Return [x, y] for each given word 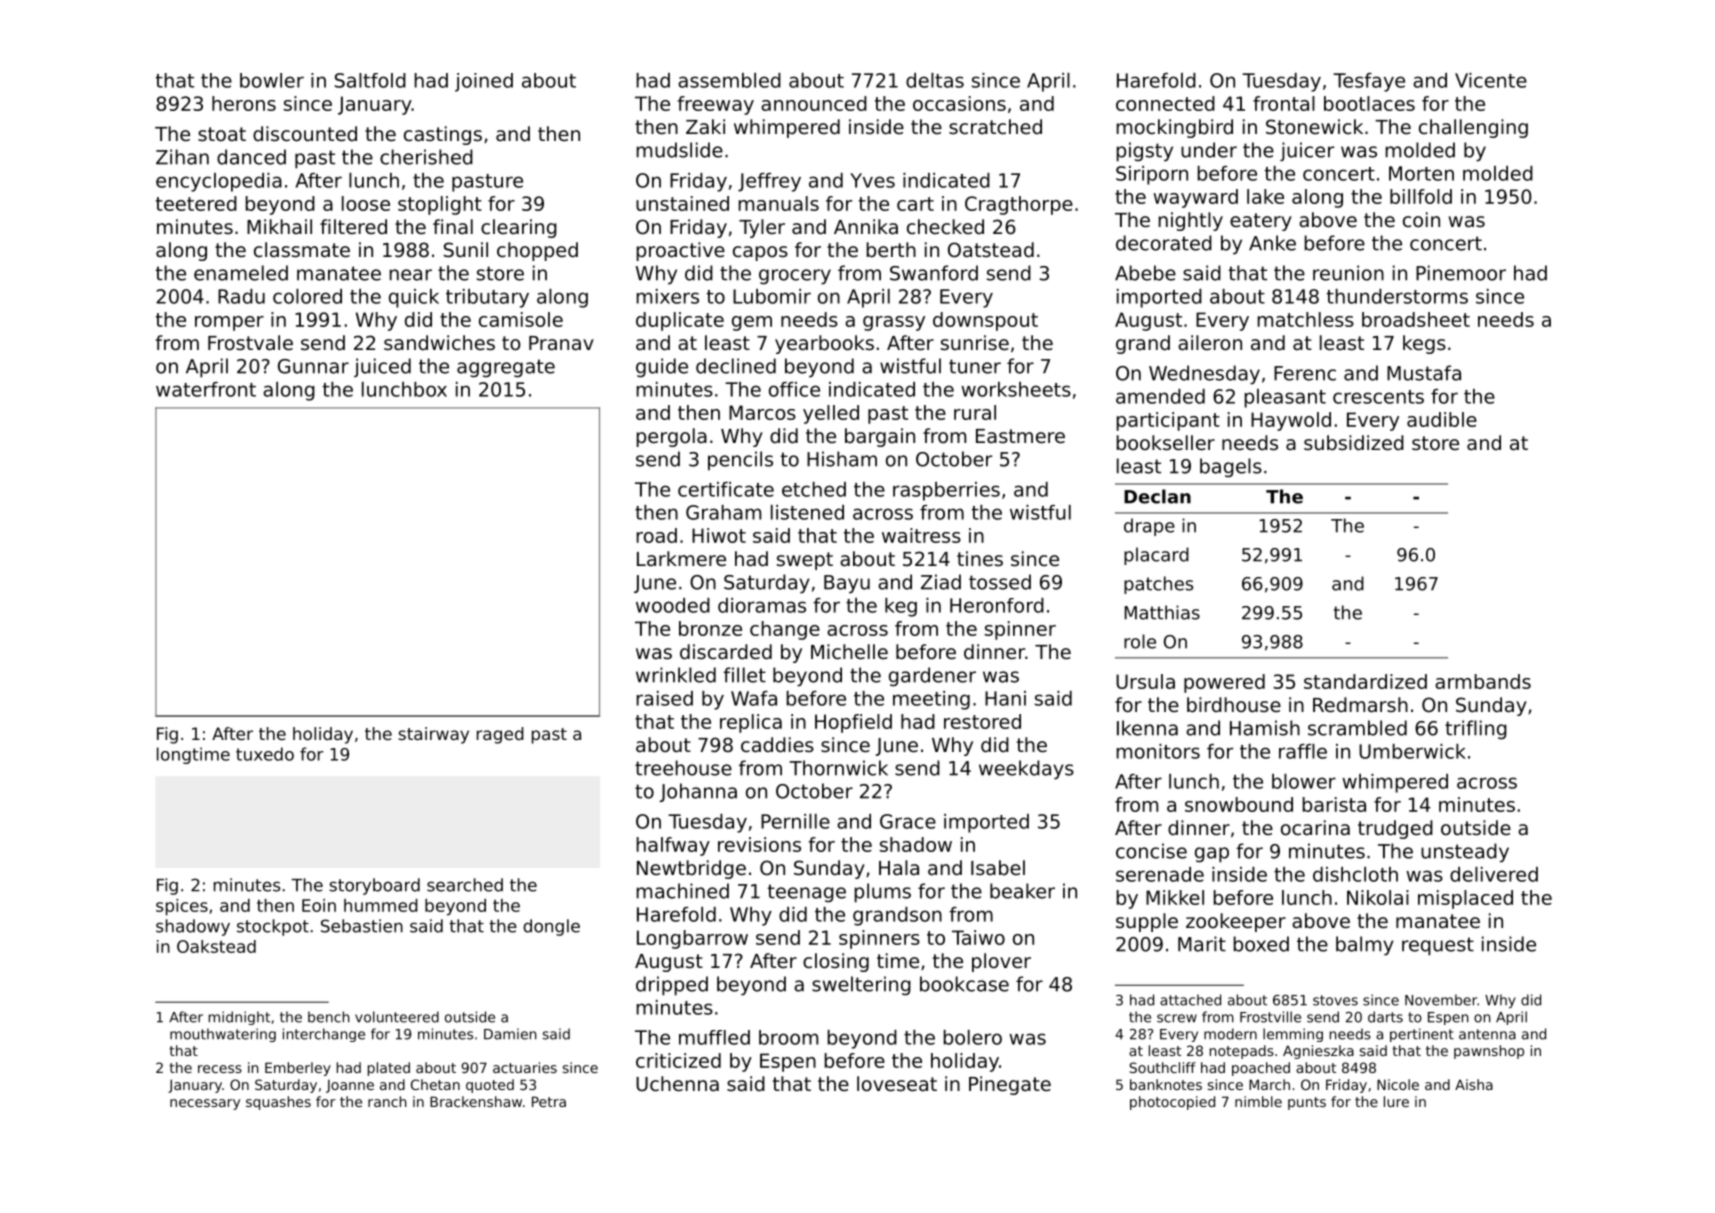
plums [883, 893]
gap [1212, 855]
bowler [272, 80]
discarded [726, 652]
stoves [1335, 1000]
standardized [1365, 681]
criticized [678, 1060]
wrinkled [676, 675]
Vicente [1491, 80]
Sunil [466, 250]
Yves [872, 180]
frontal [1284, 103]
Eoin [319, 905]
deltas [935, 80]
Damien [510, 1034]
